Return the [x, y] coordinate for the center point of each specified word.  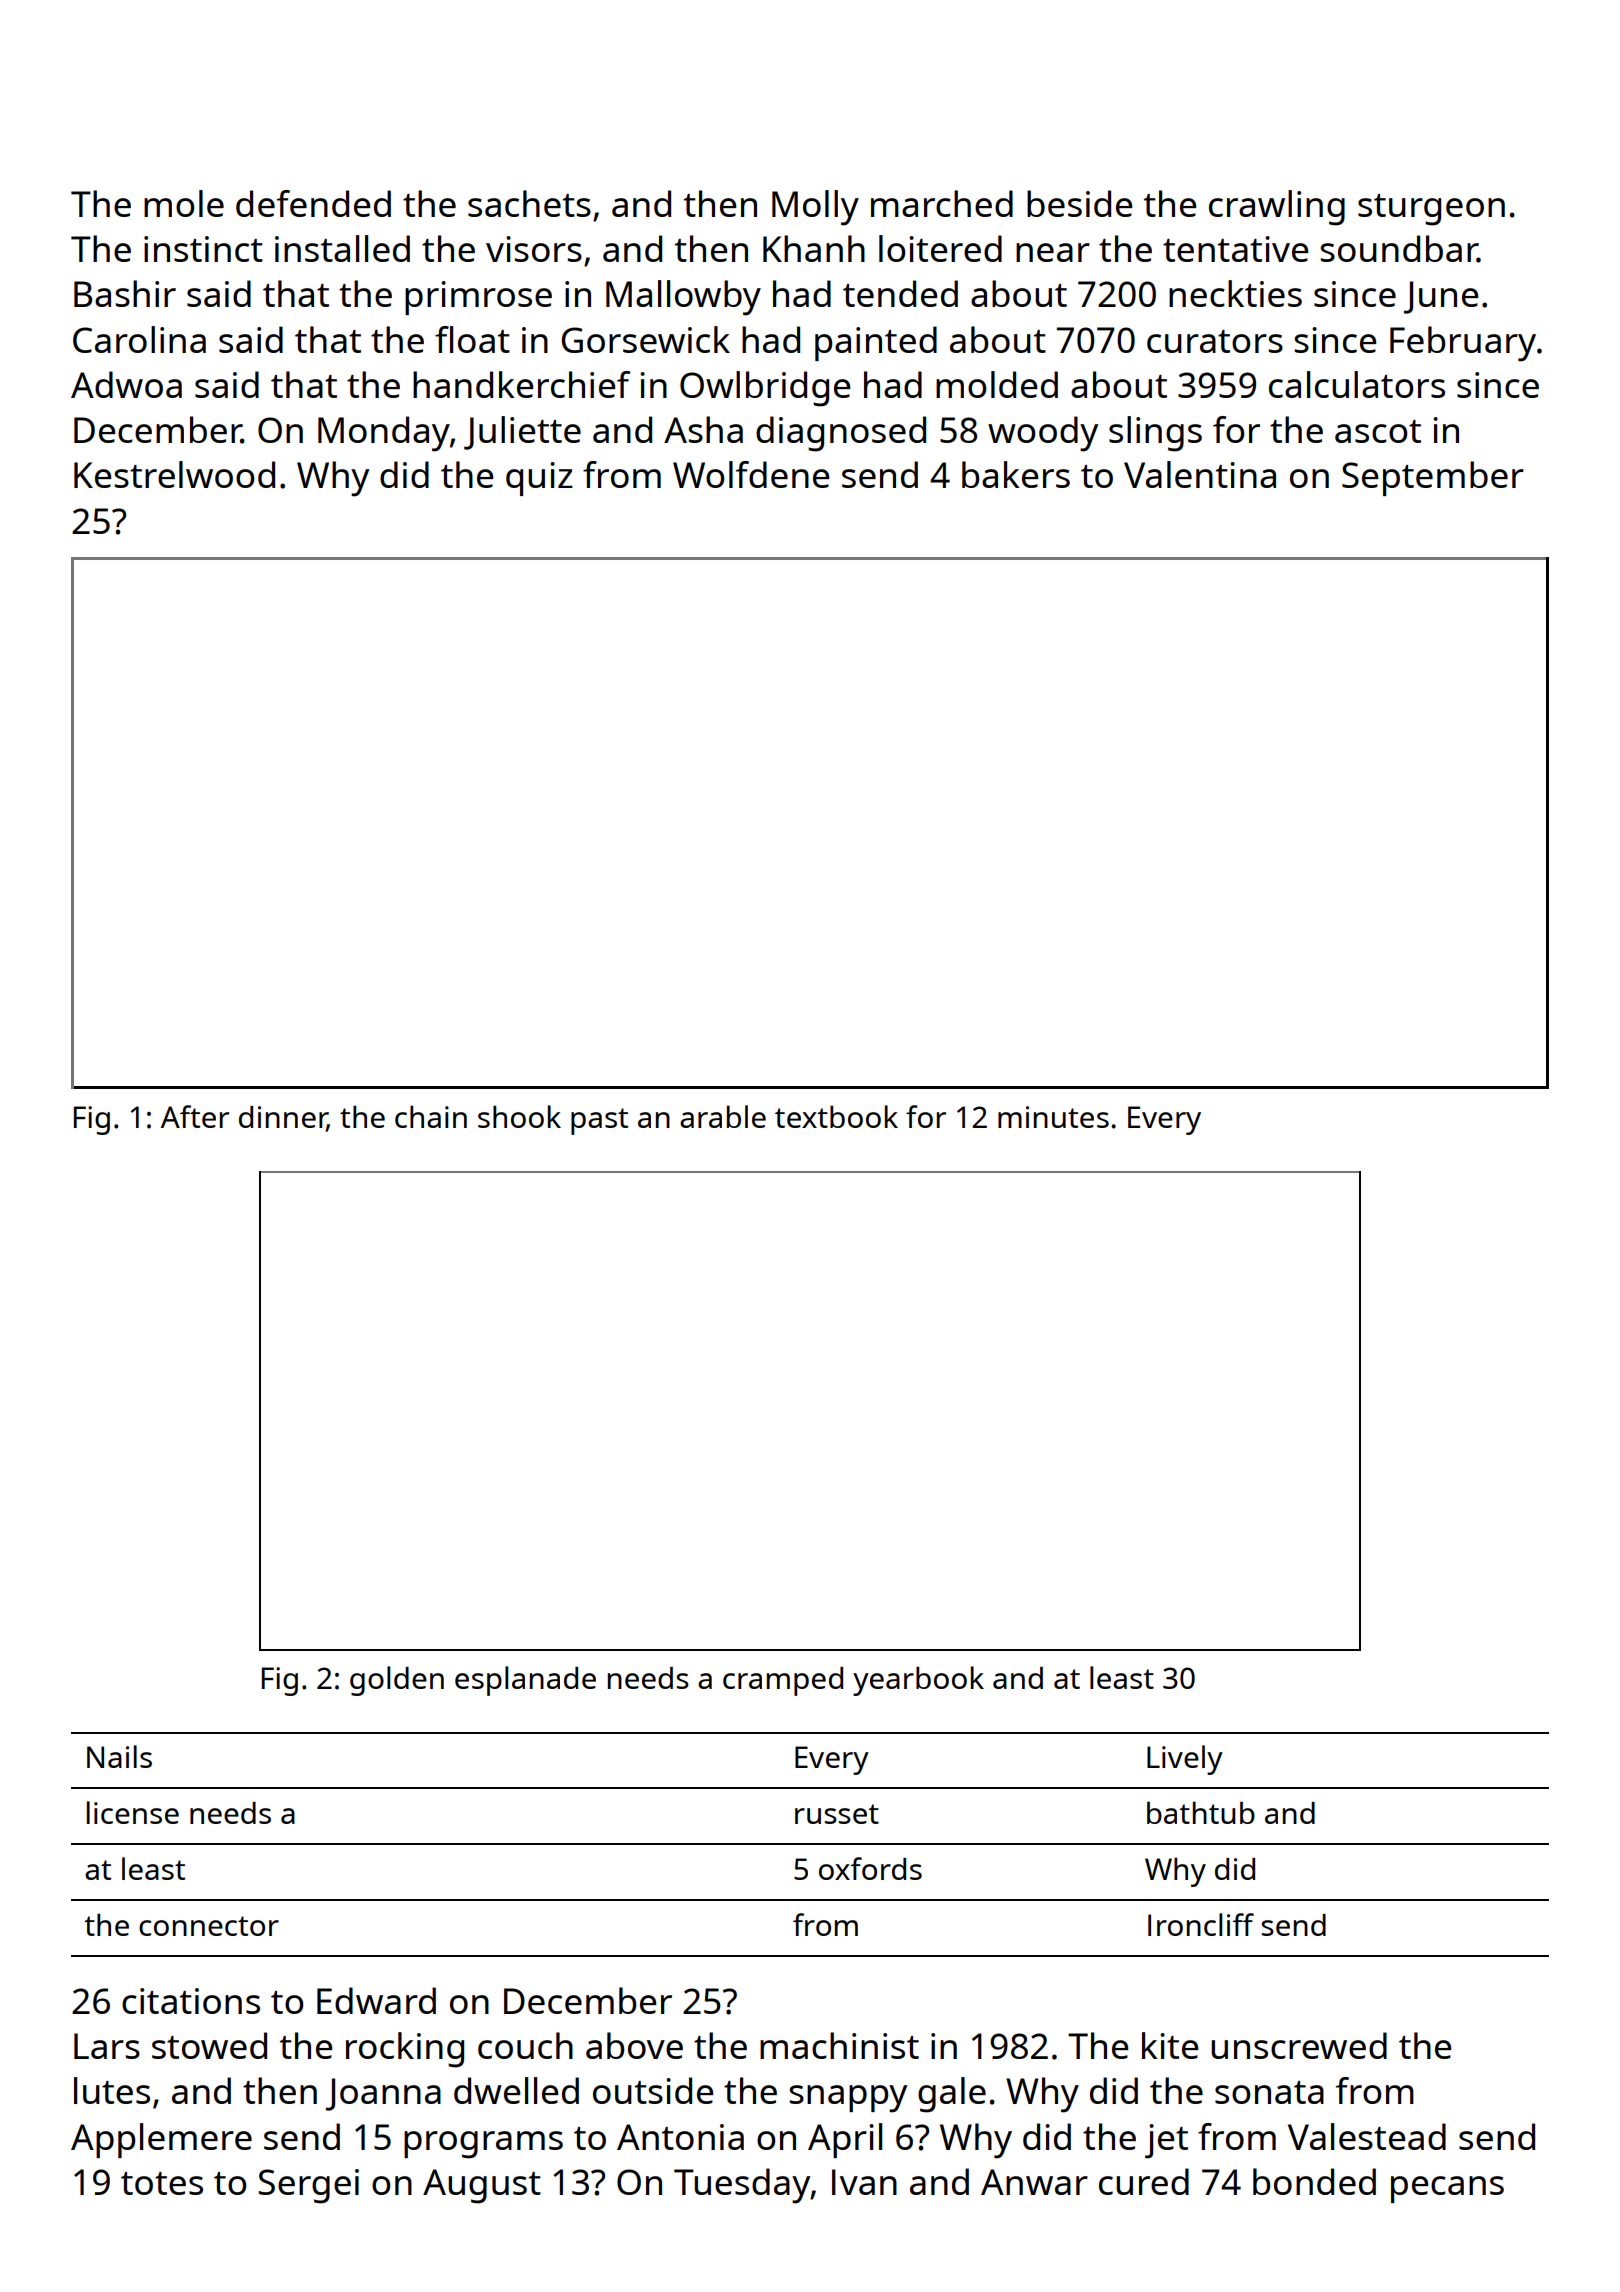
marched [942, 203]
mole [184, 203]
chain [431, 1116]
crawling [1277, 208]
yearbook [918, 1681]
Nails [119, 1756]
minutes [1053, 1117]
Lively [1185, 1760]
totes [162, 2183]
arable [723, 1116]
